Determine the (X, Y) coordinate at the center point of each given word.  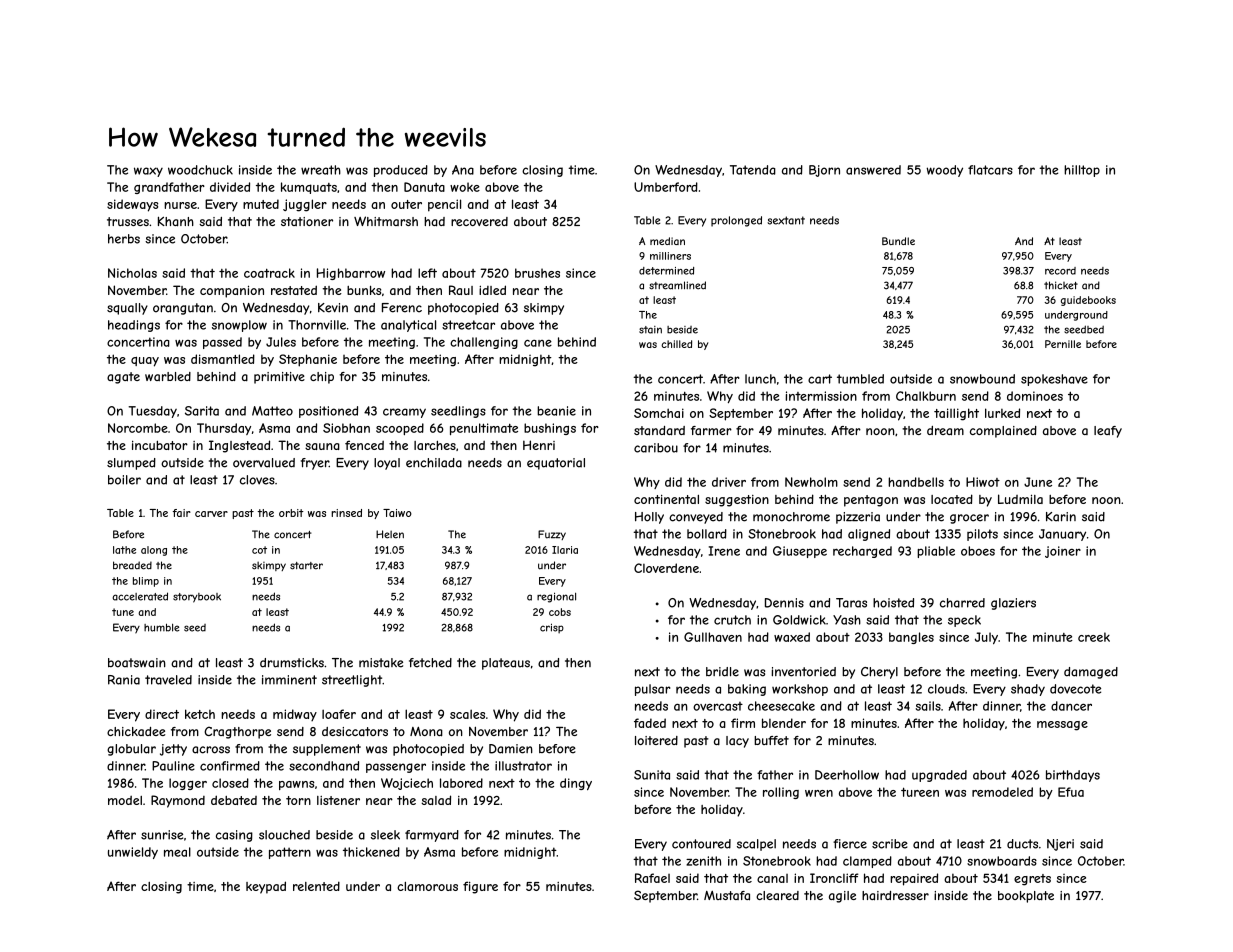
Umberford (666, 187)
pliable (936, 552)
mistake (381, 663)
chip (322, 378)
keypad (266, 887)
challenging (484, 343)
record (1060, 271)
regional (556, 597)
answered (873, 170)
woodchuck (200, 170)
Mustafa (727, 896)
